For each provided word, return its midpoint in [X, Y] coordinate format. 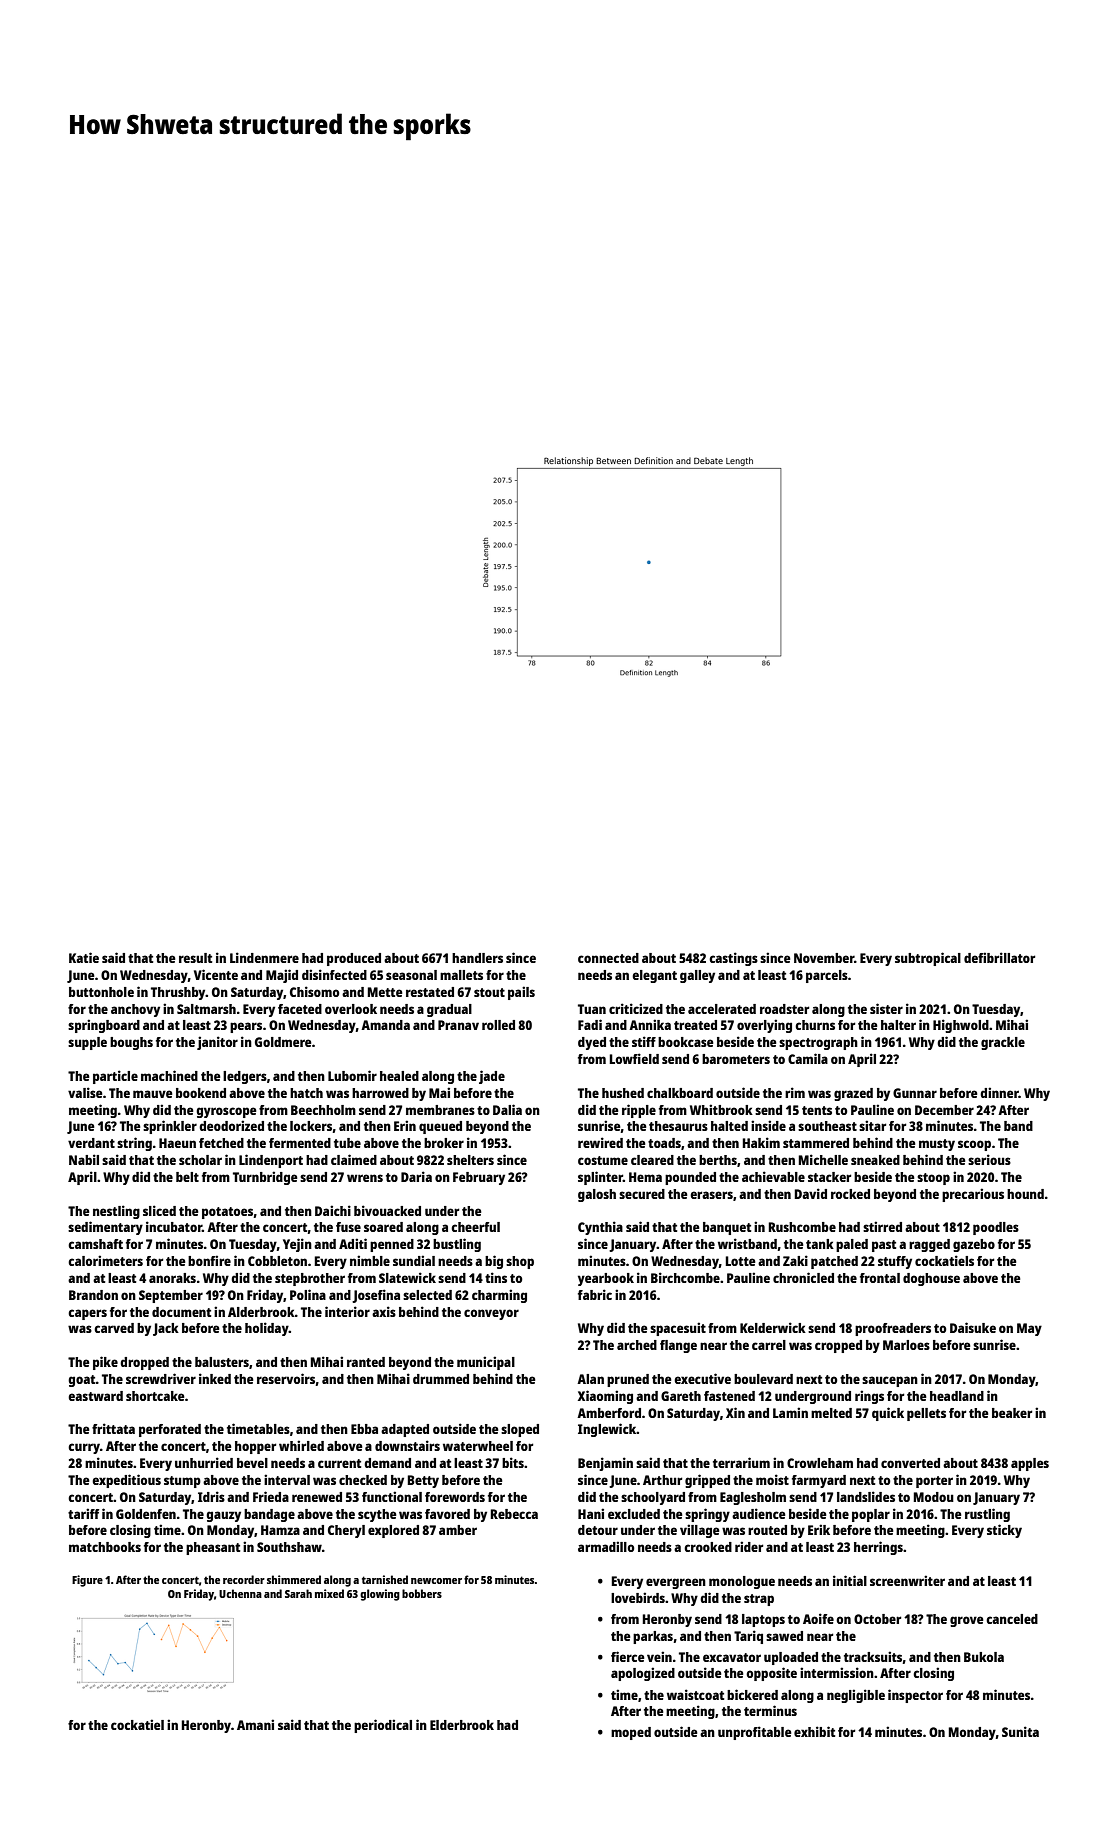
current [339, 1463]
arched [637, 1345]
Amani [255, 1724]
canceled [1012, 1619]
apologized [643, 1674]
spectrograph [818, 1043]
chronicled [803, 1277]
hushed [623, 1093]
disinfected [334, 974]
